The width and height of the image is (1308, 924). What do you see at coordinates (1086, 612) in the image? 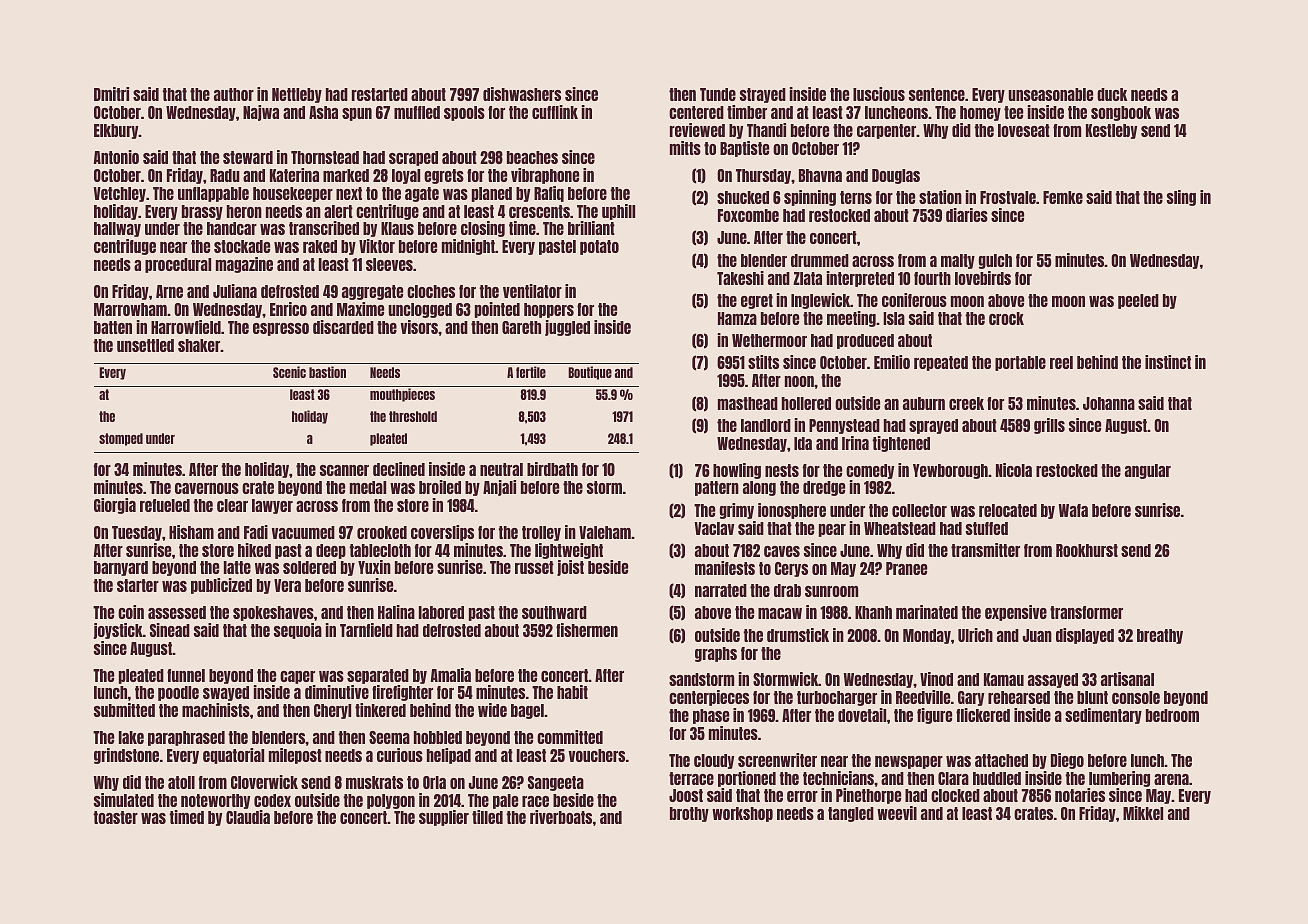
I see `transformer` at bounding box center [1086, 612].
